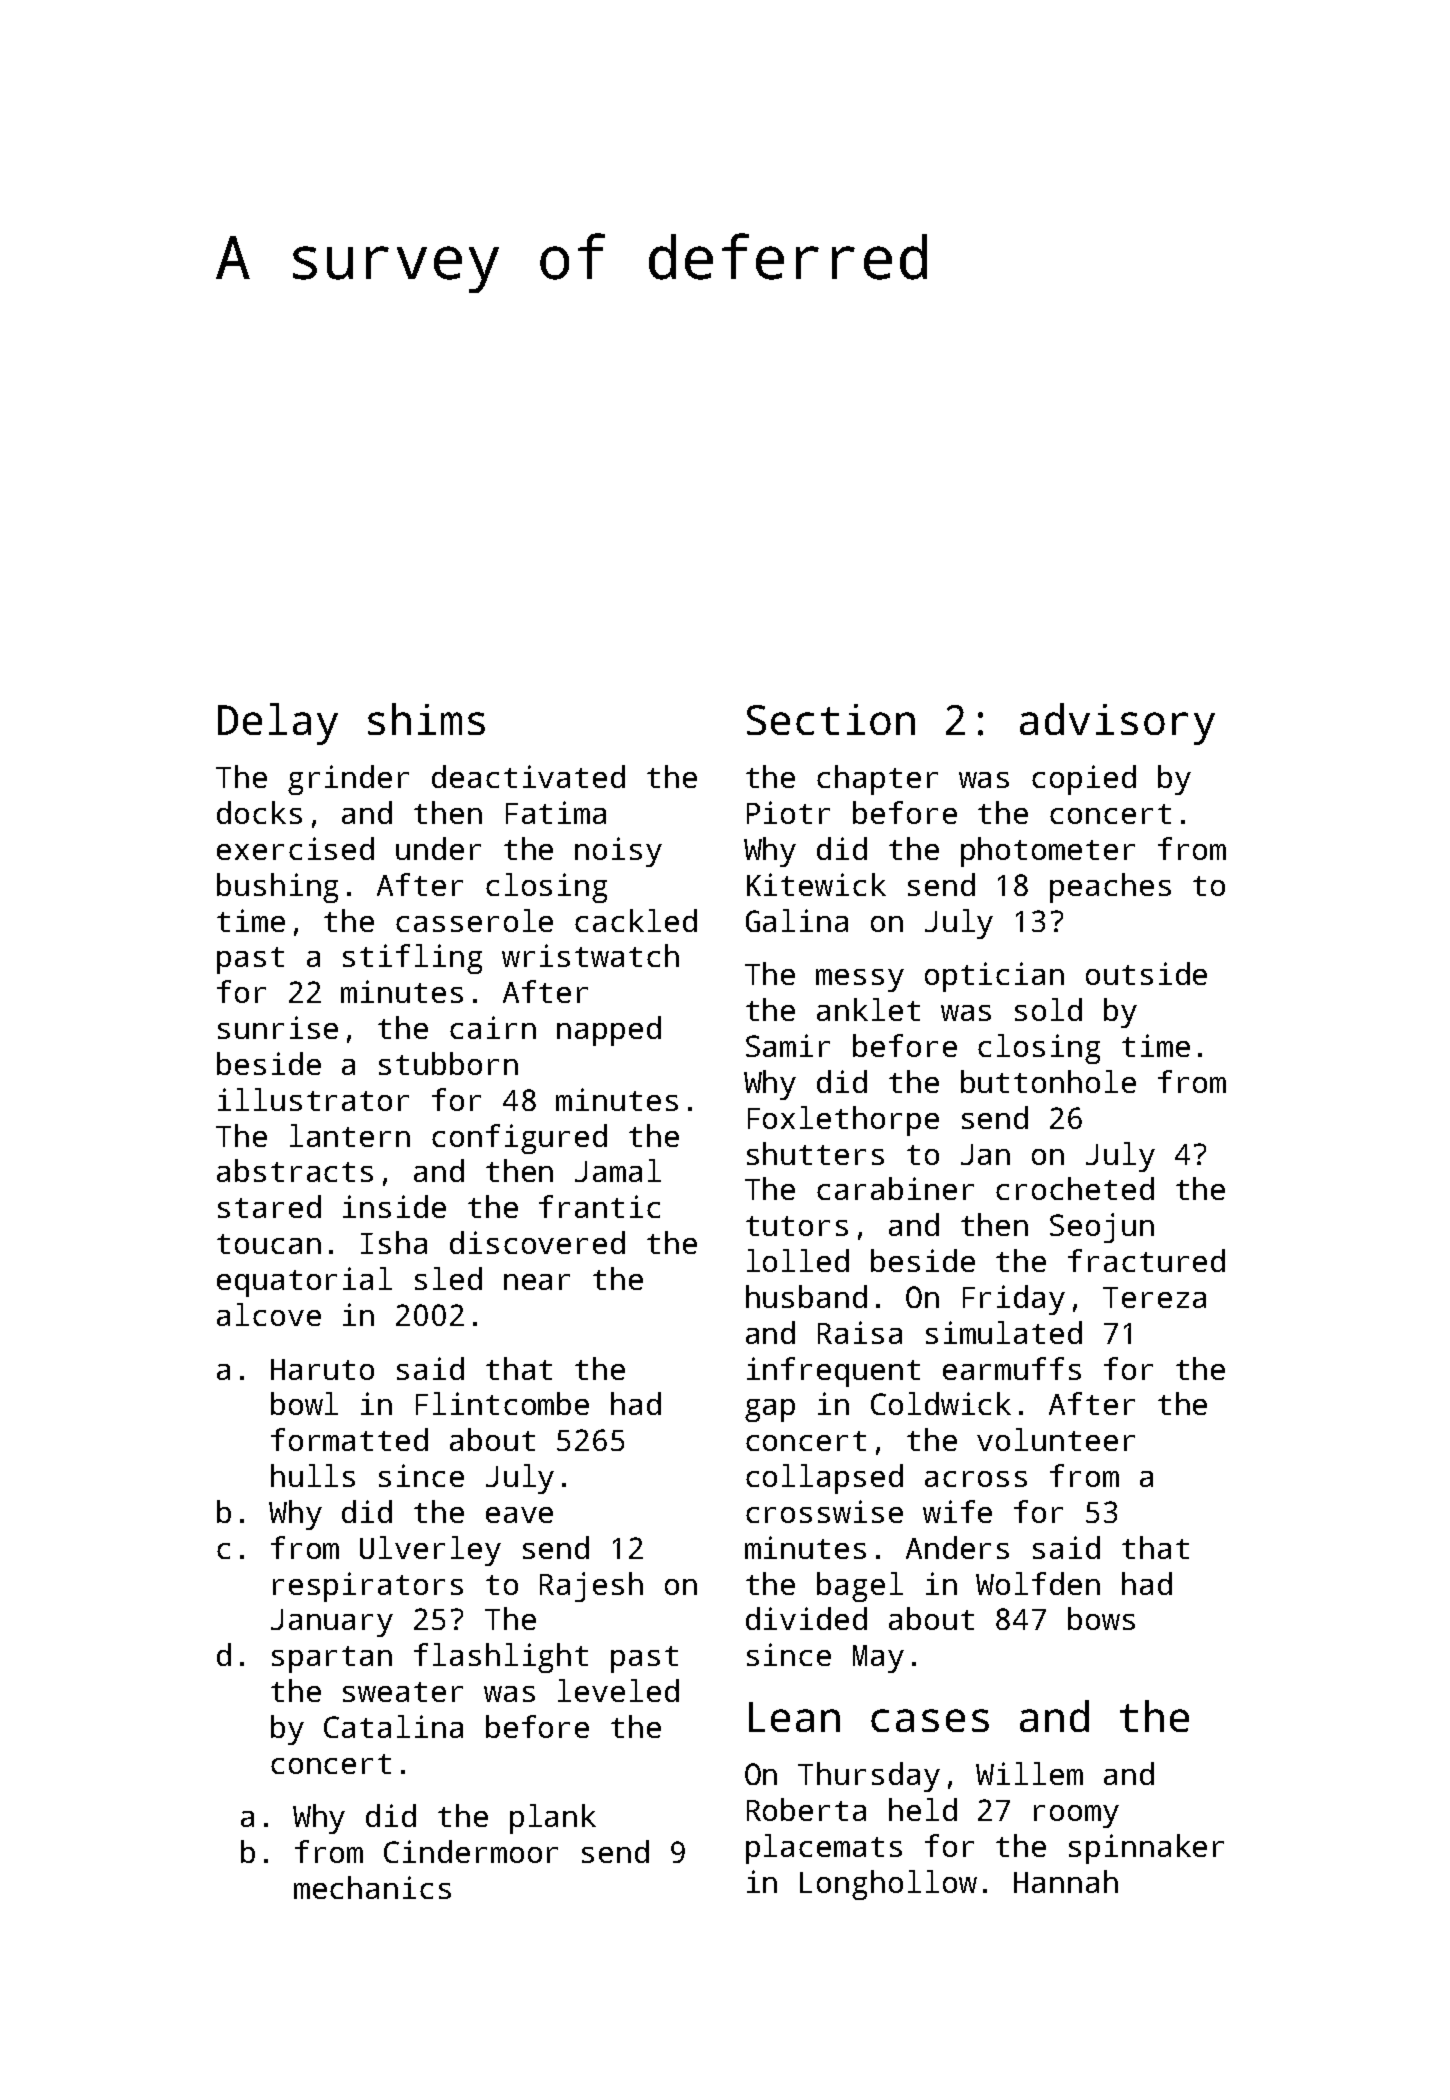 Image resolution: width=1450 pixels, height=2100 pixels. Describe the element at coordinates (1154, 1297) in the image. I see `Tereza` at that location.
